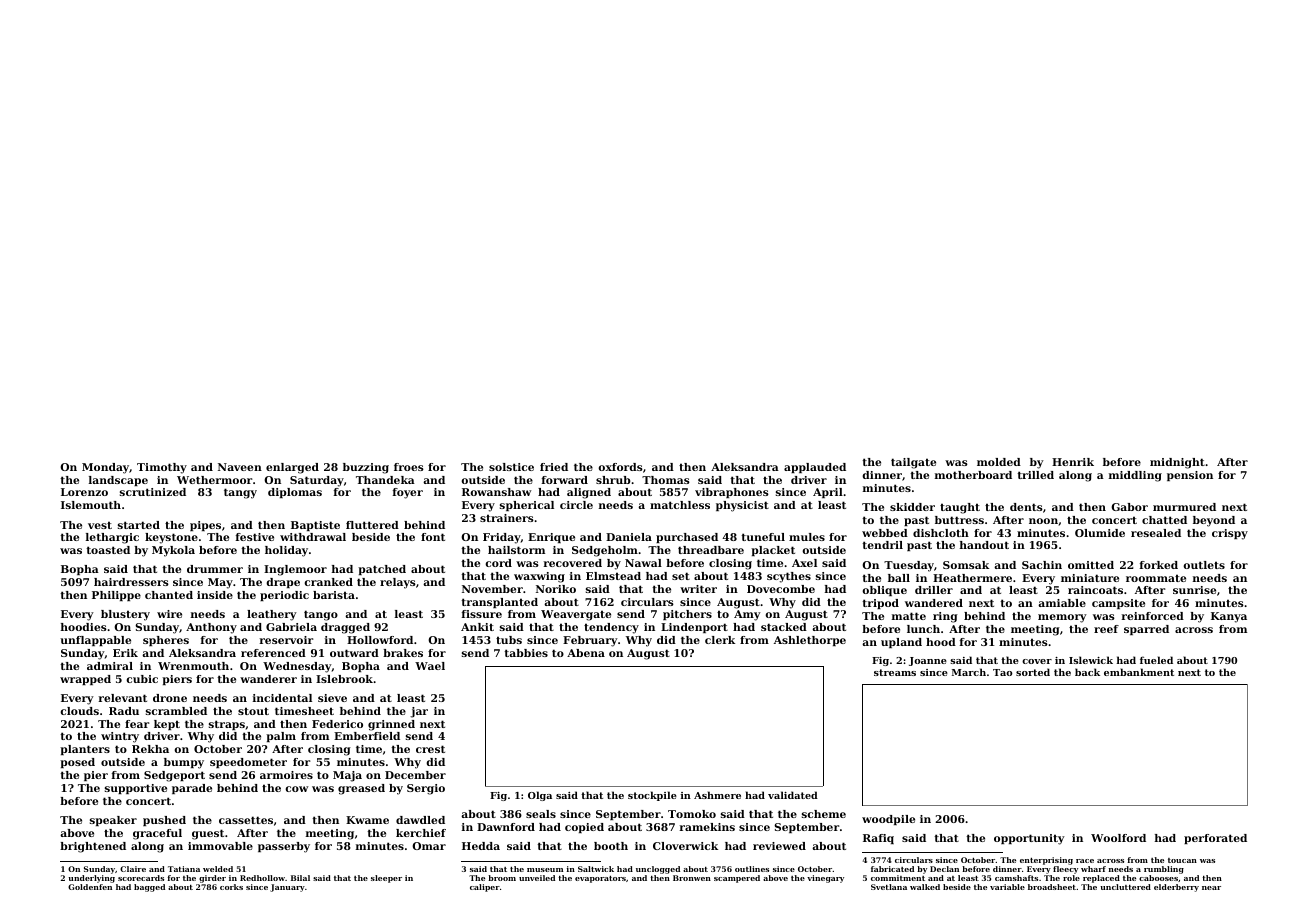  I want to click on physicist, so click(742, 506).
